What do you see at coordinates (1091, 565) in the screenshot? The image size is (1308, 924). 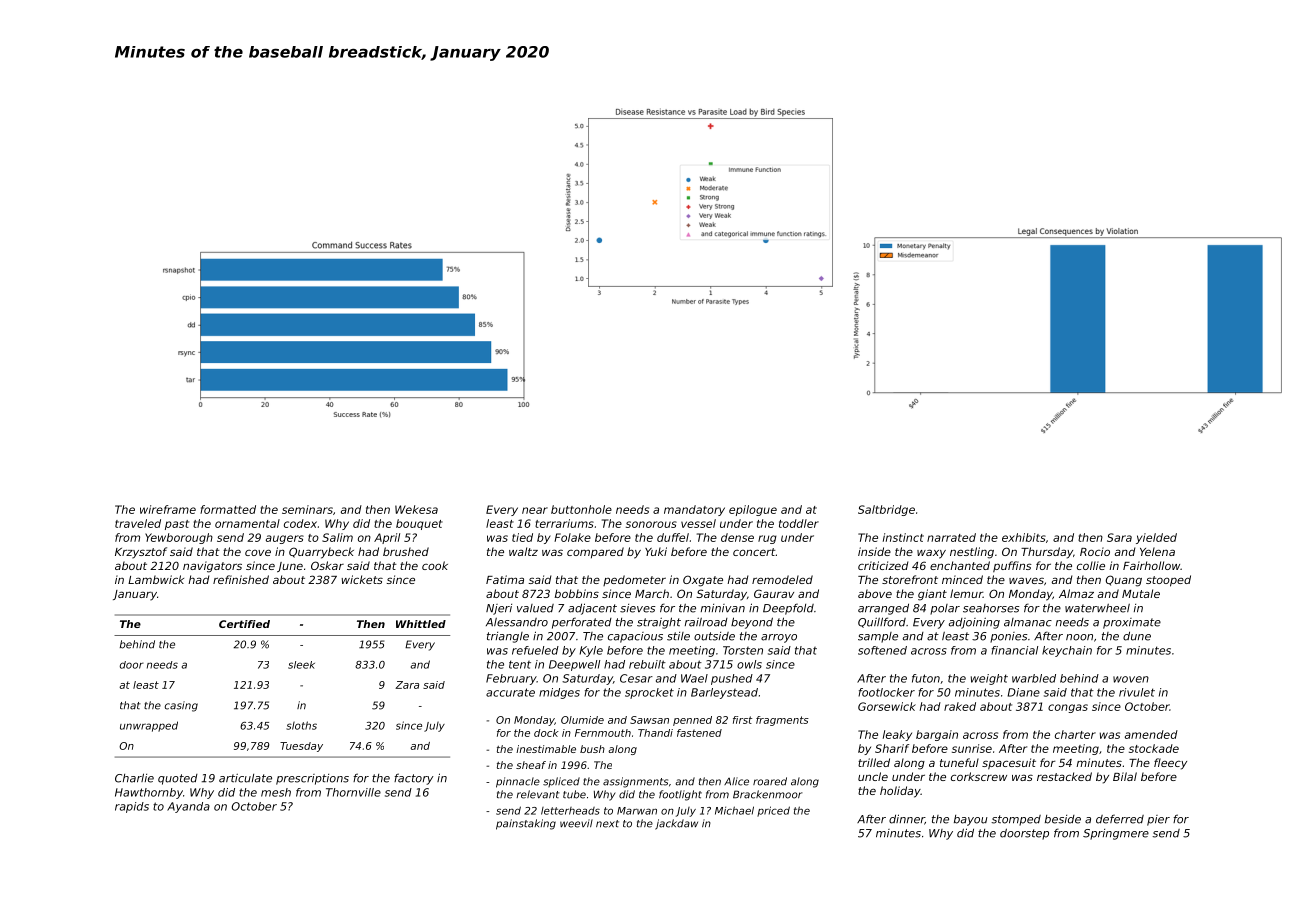 I see `collie` at bounding box center [1091, 565].
